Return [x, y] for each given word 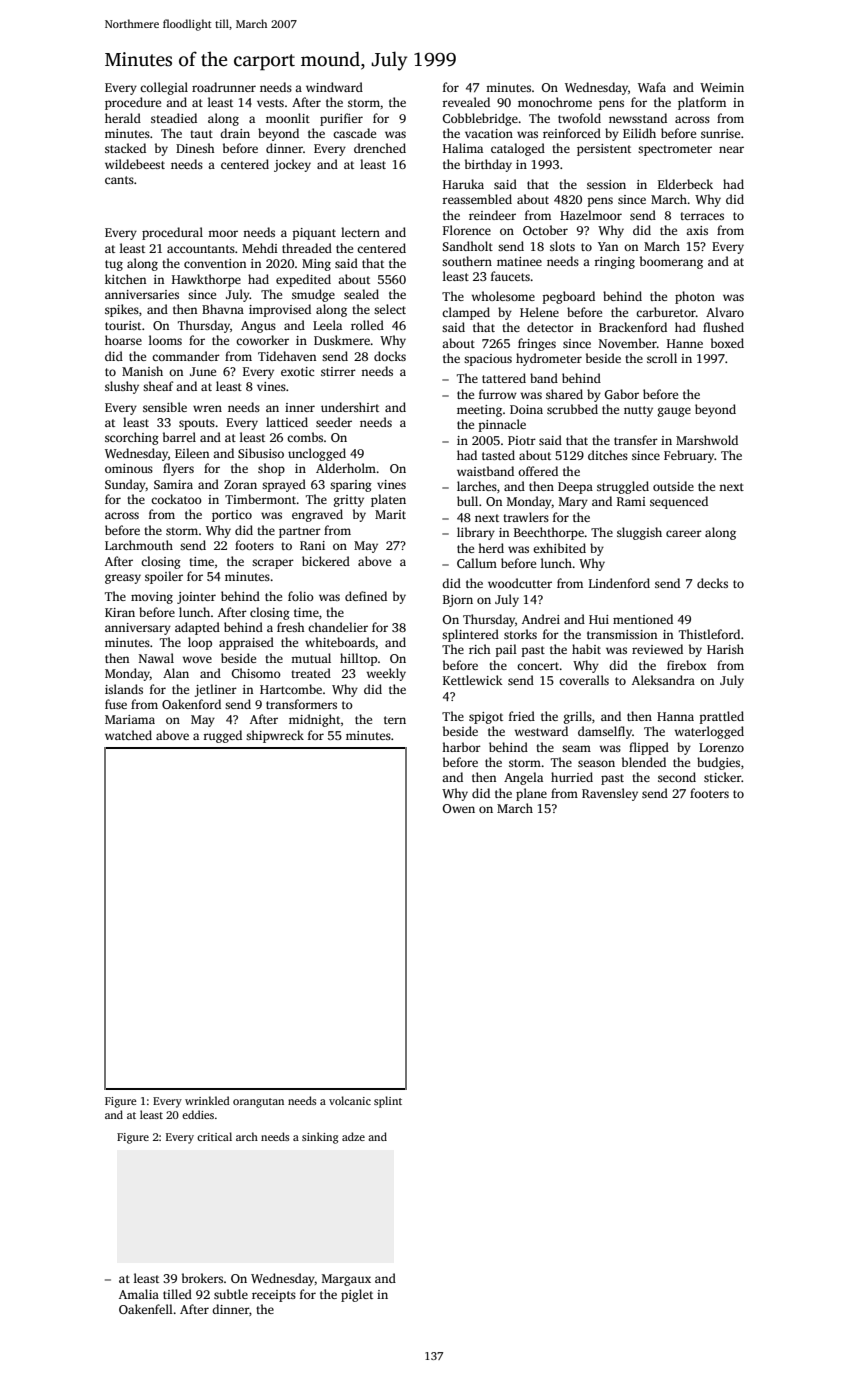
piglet [357, 1295]
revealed [466, 102]
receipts [274, 1296]
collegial [164, 88]
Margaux [346, 1280]
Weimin [722, 87]
